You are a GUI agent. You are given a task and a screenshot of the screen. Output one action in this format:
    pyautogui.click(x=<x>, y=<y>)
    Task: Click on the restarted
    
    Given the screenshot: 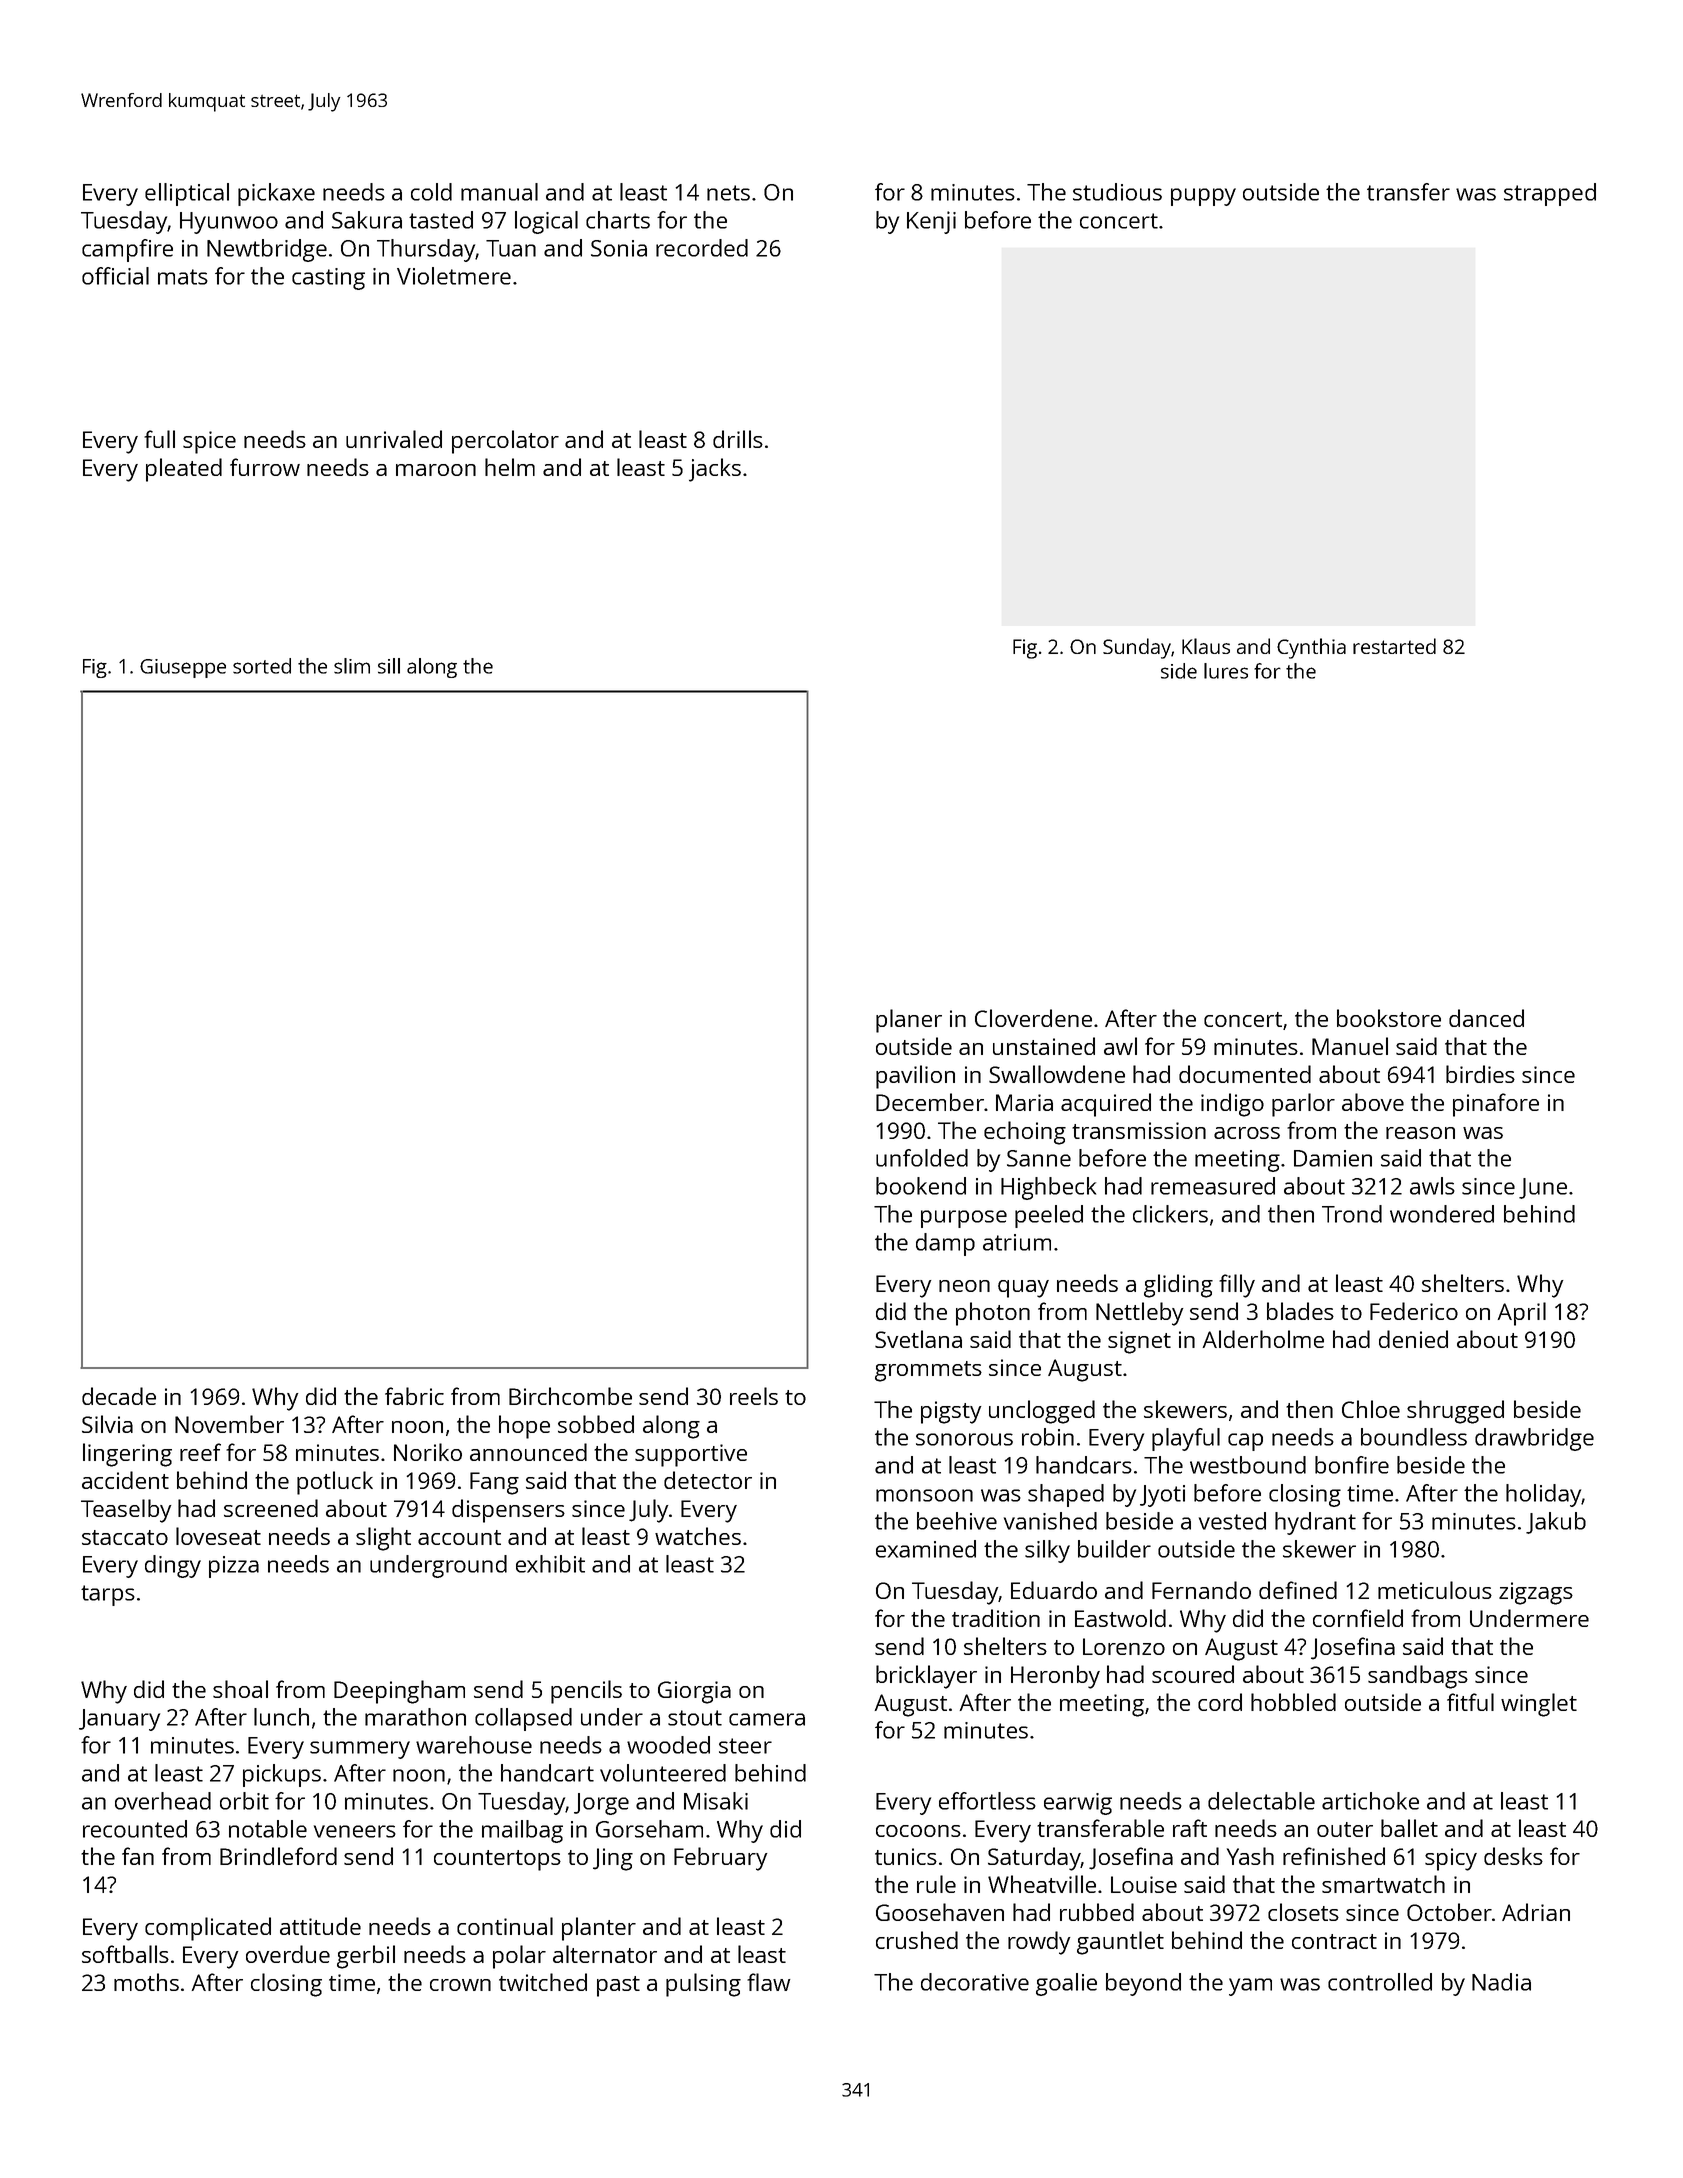 What is the action you would take?
    pyautogui.click(x=1394, y=646)
